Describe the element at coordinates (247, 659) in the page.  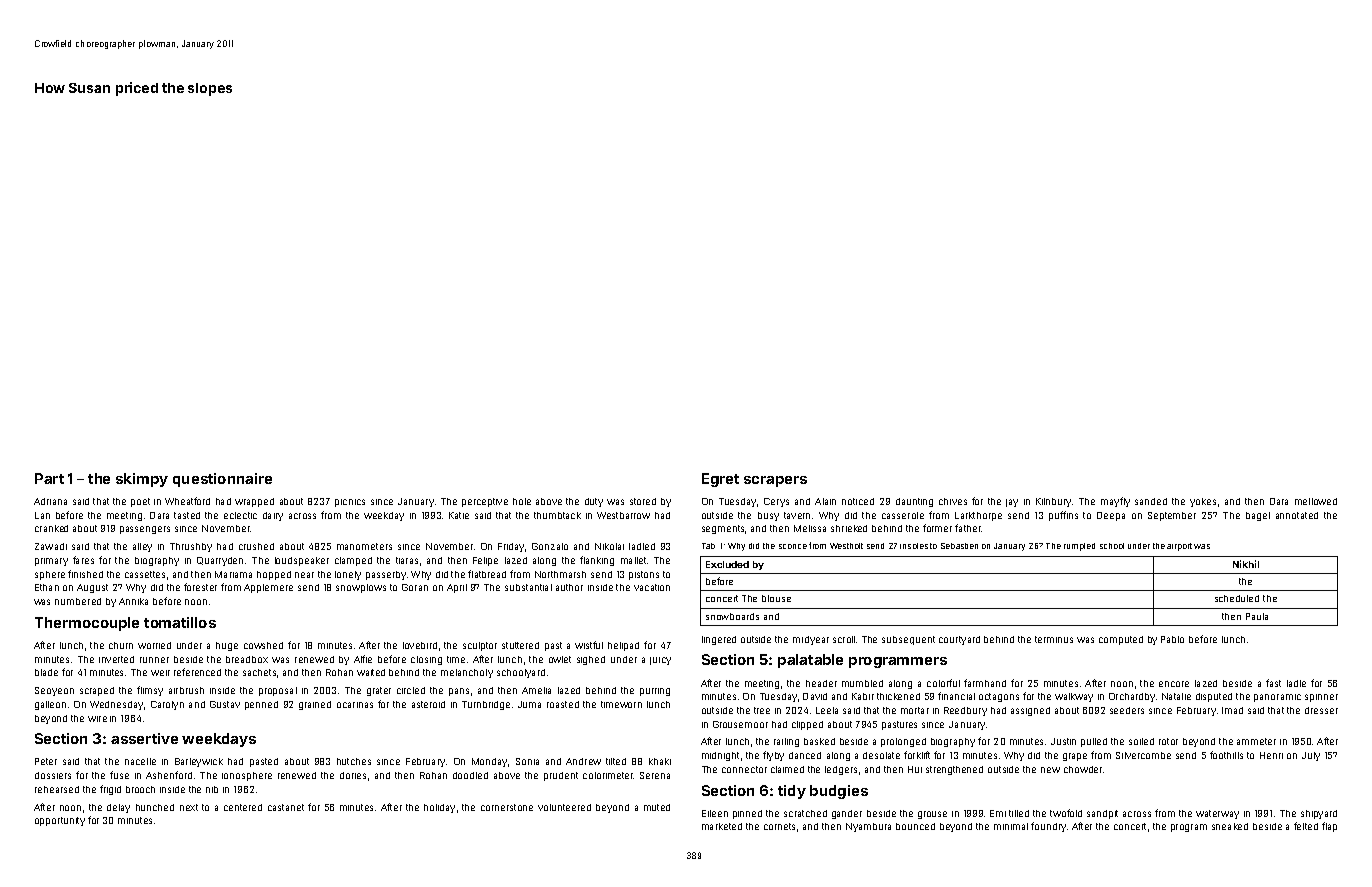
I see `breadbox` at that location.
